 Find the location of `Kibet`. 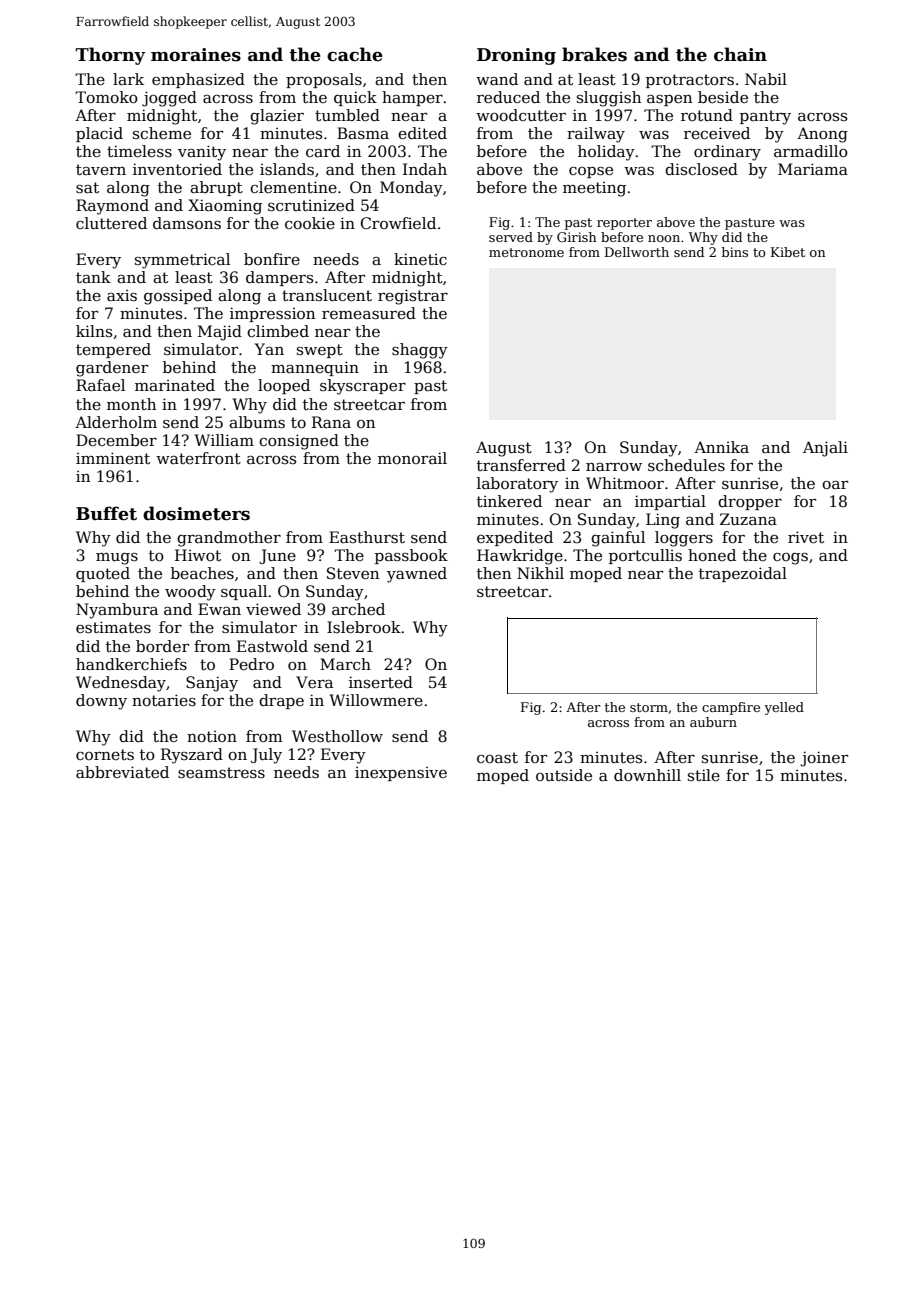

Kibet is located at coordinates (788, 252).
